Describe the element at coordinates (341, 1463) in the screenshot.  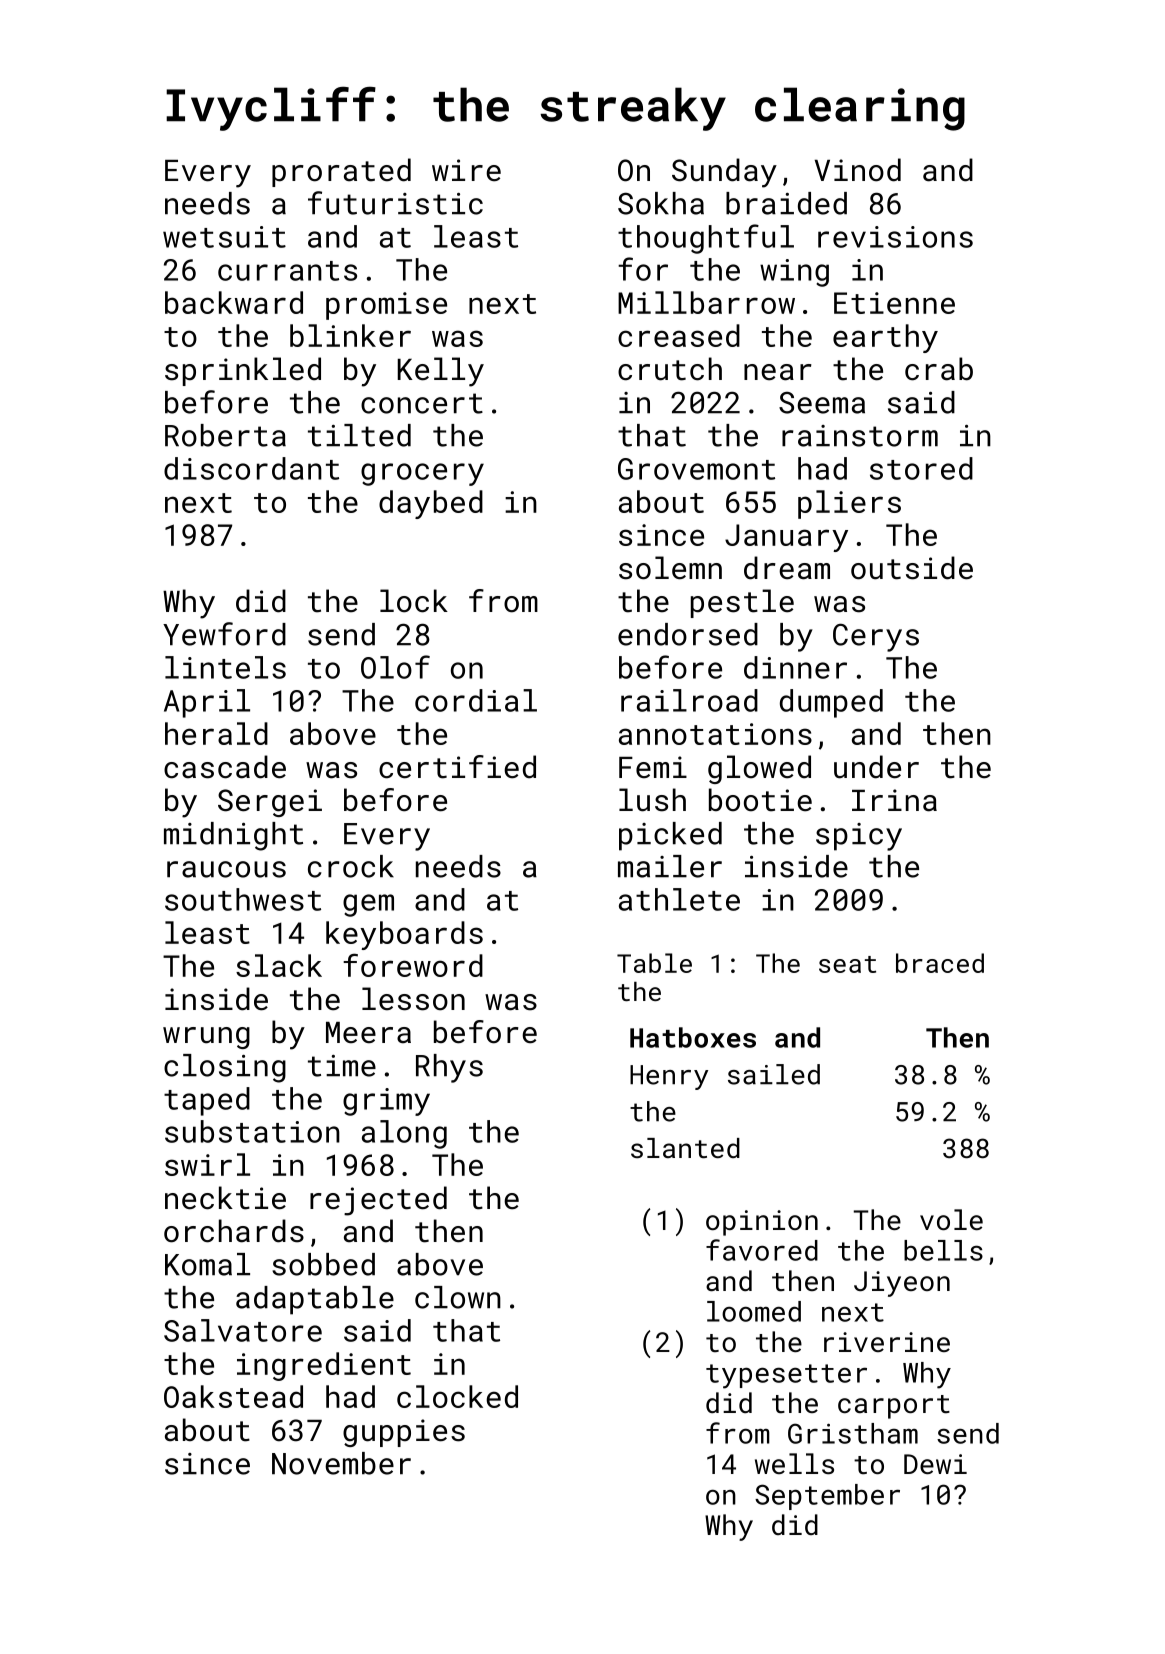
I see `November` at that location.
